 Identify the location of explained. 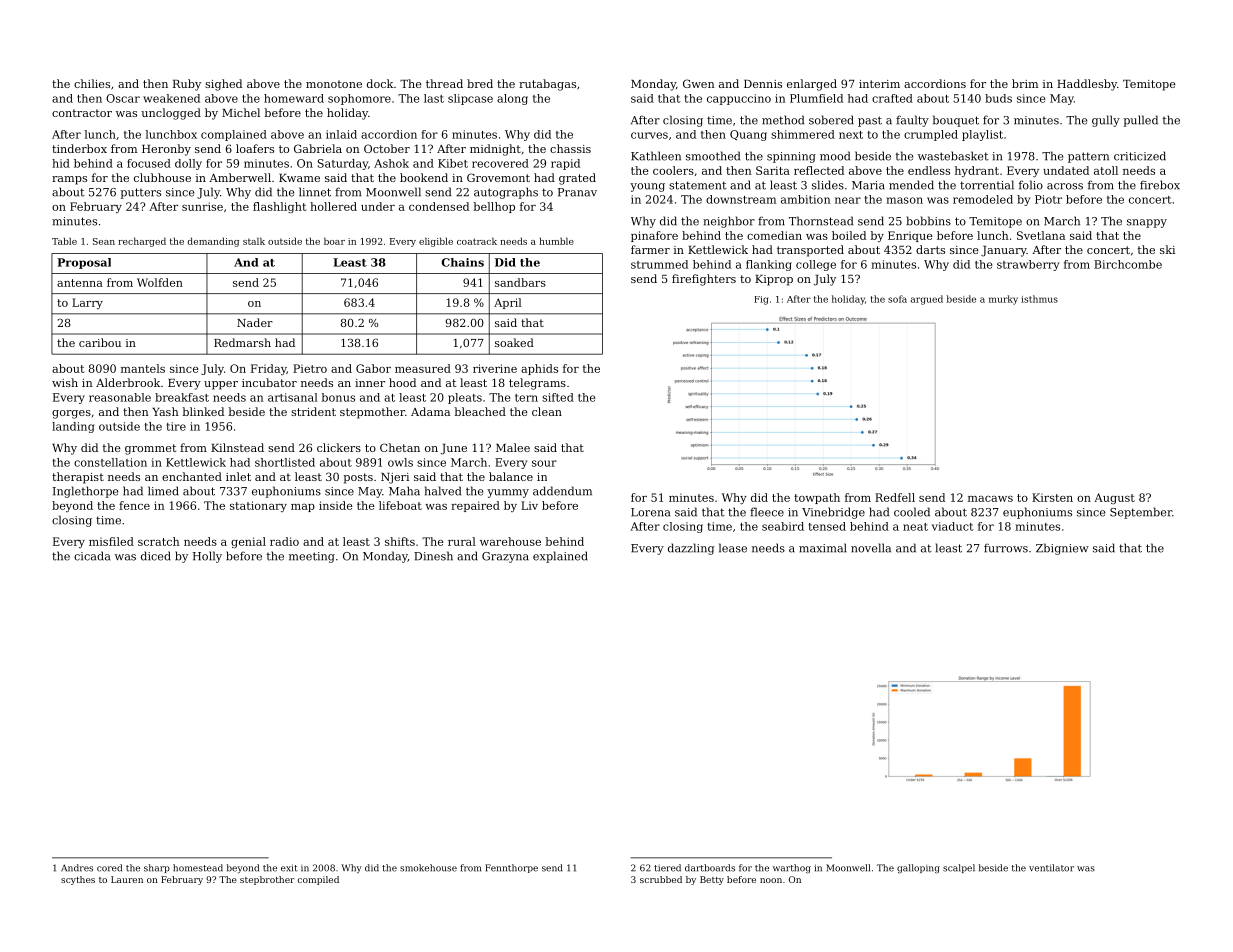
(560, 557).
